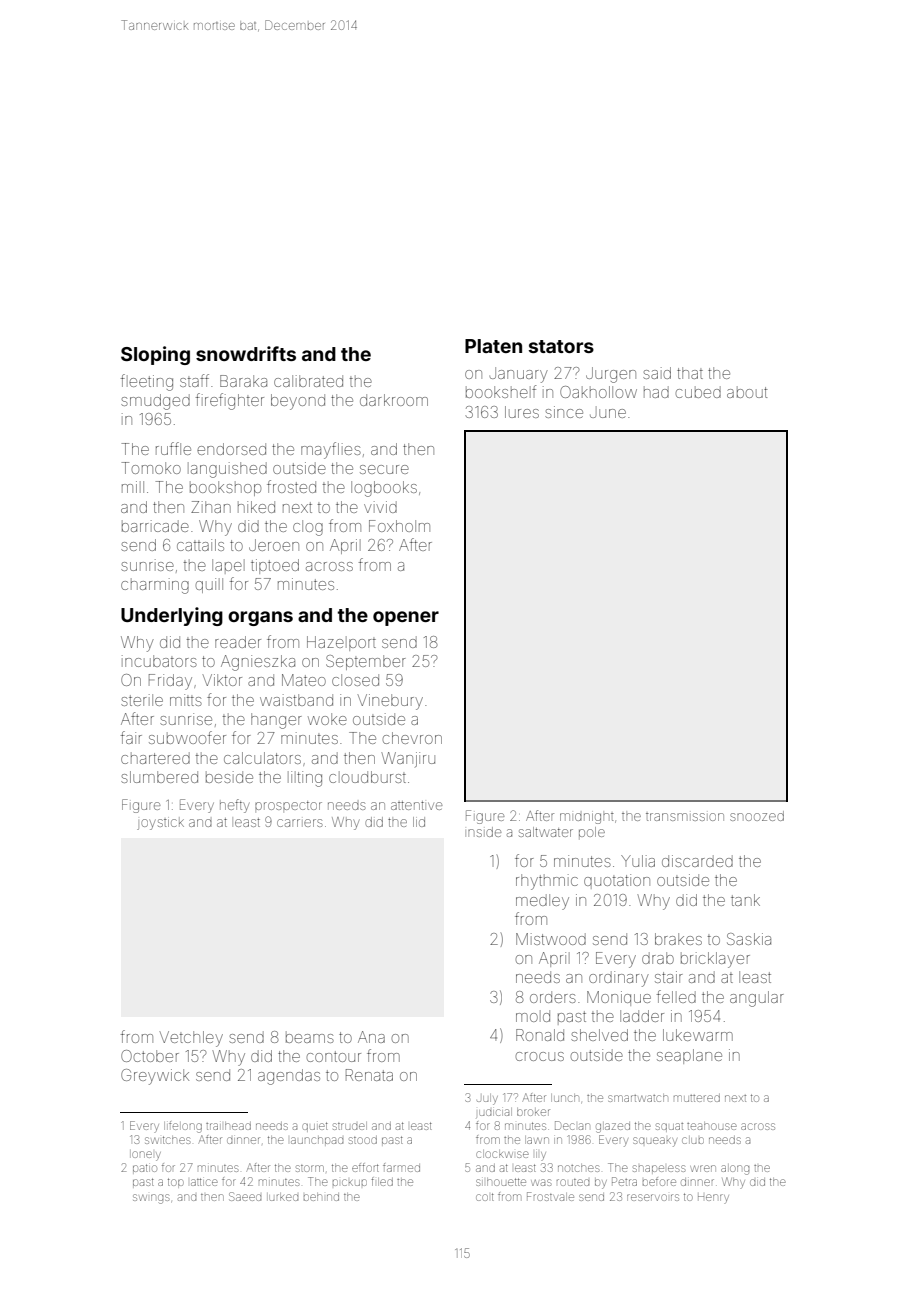 The height and width of the screenshot is (1316, 908). I want to click on trailhead, so click(228, 1126).
